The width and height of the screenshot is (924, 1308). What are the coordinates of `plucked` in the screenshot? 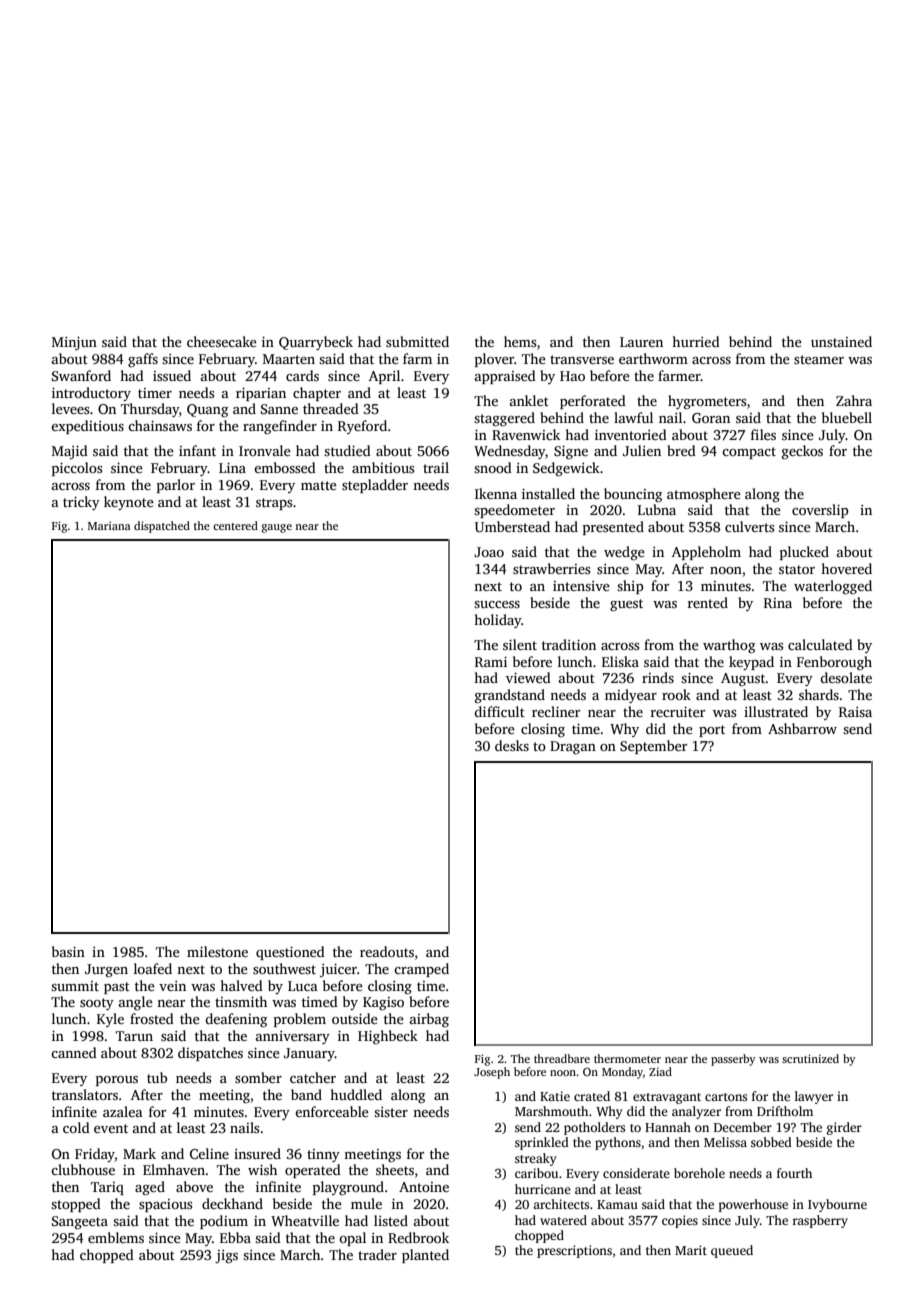 It's located at (804, 553).
